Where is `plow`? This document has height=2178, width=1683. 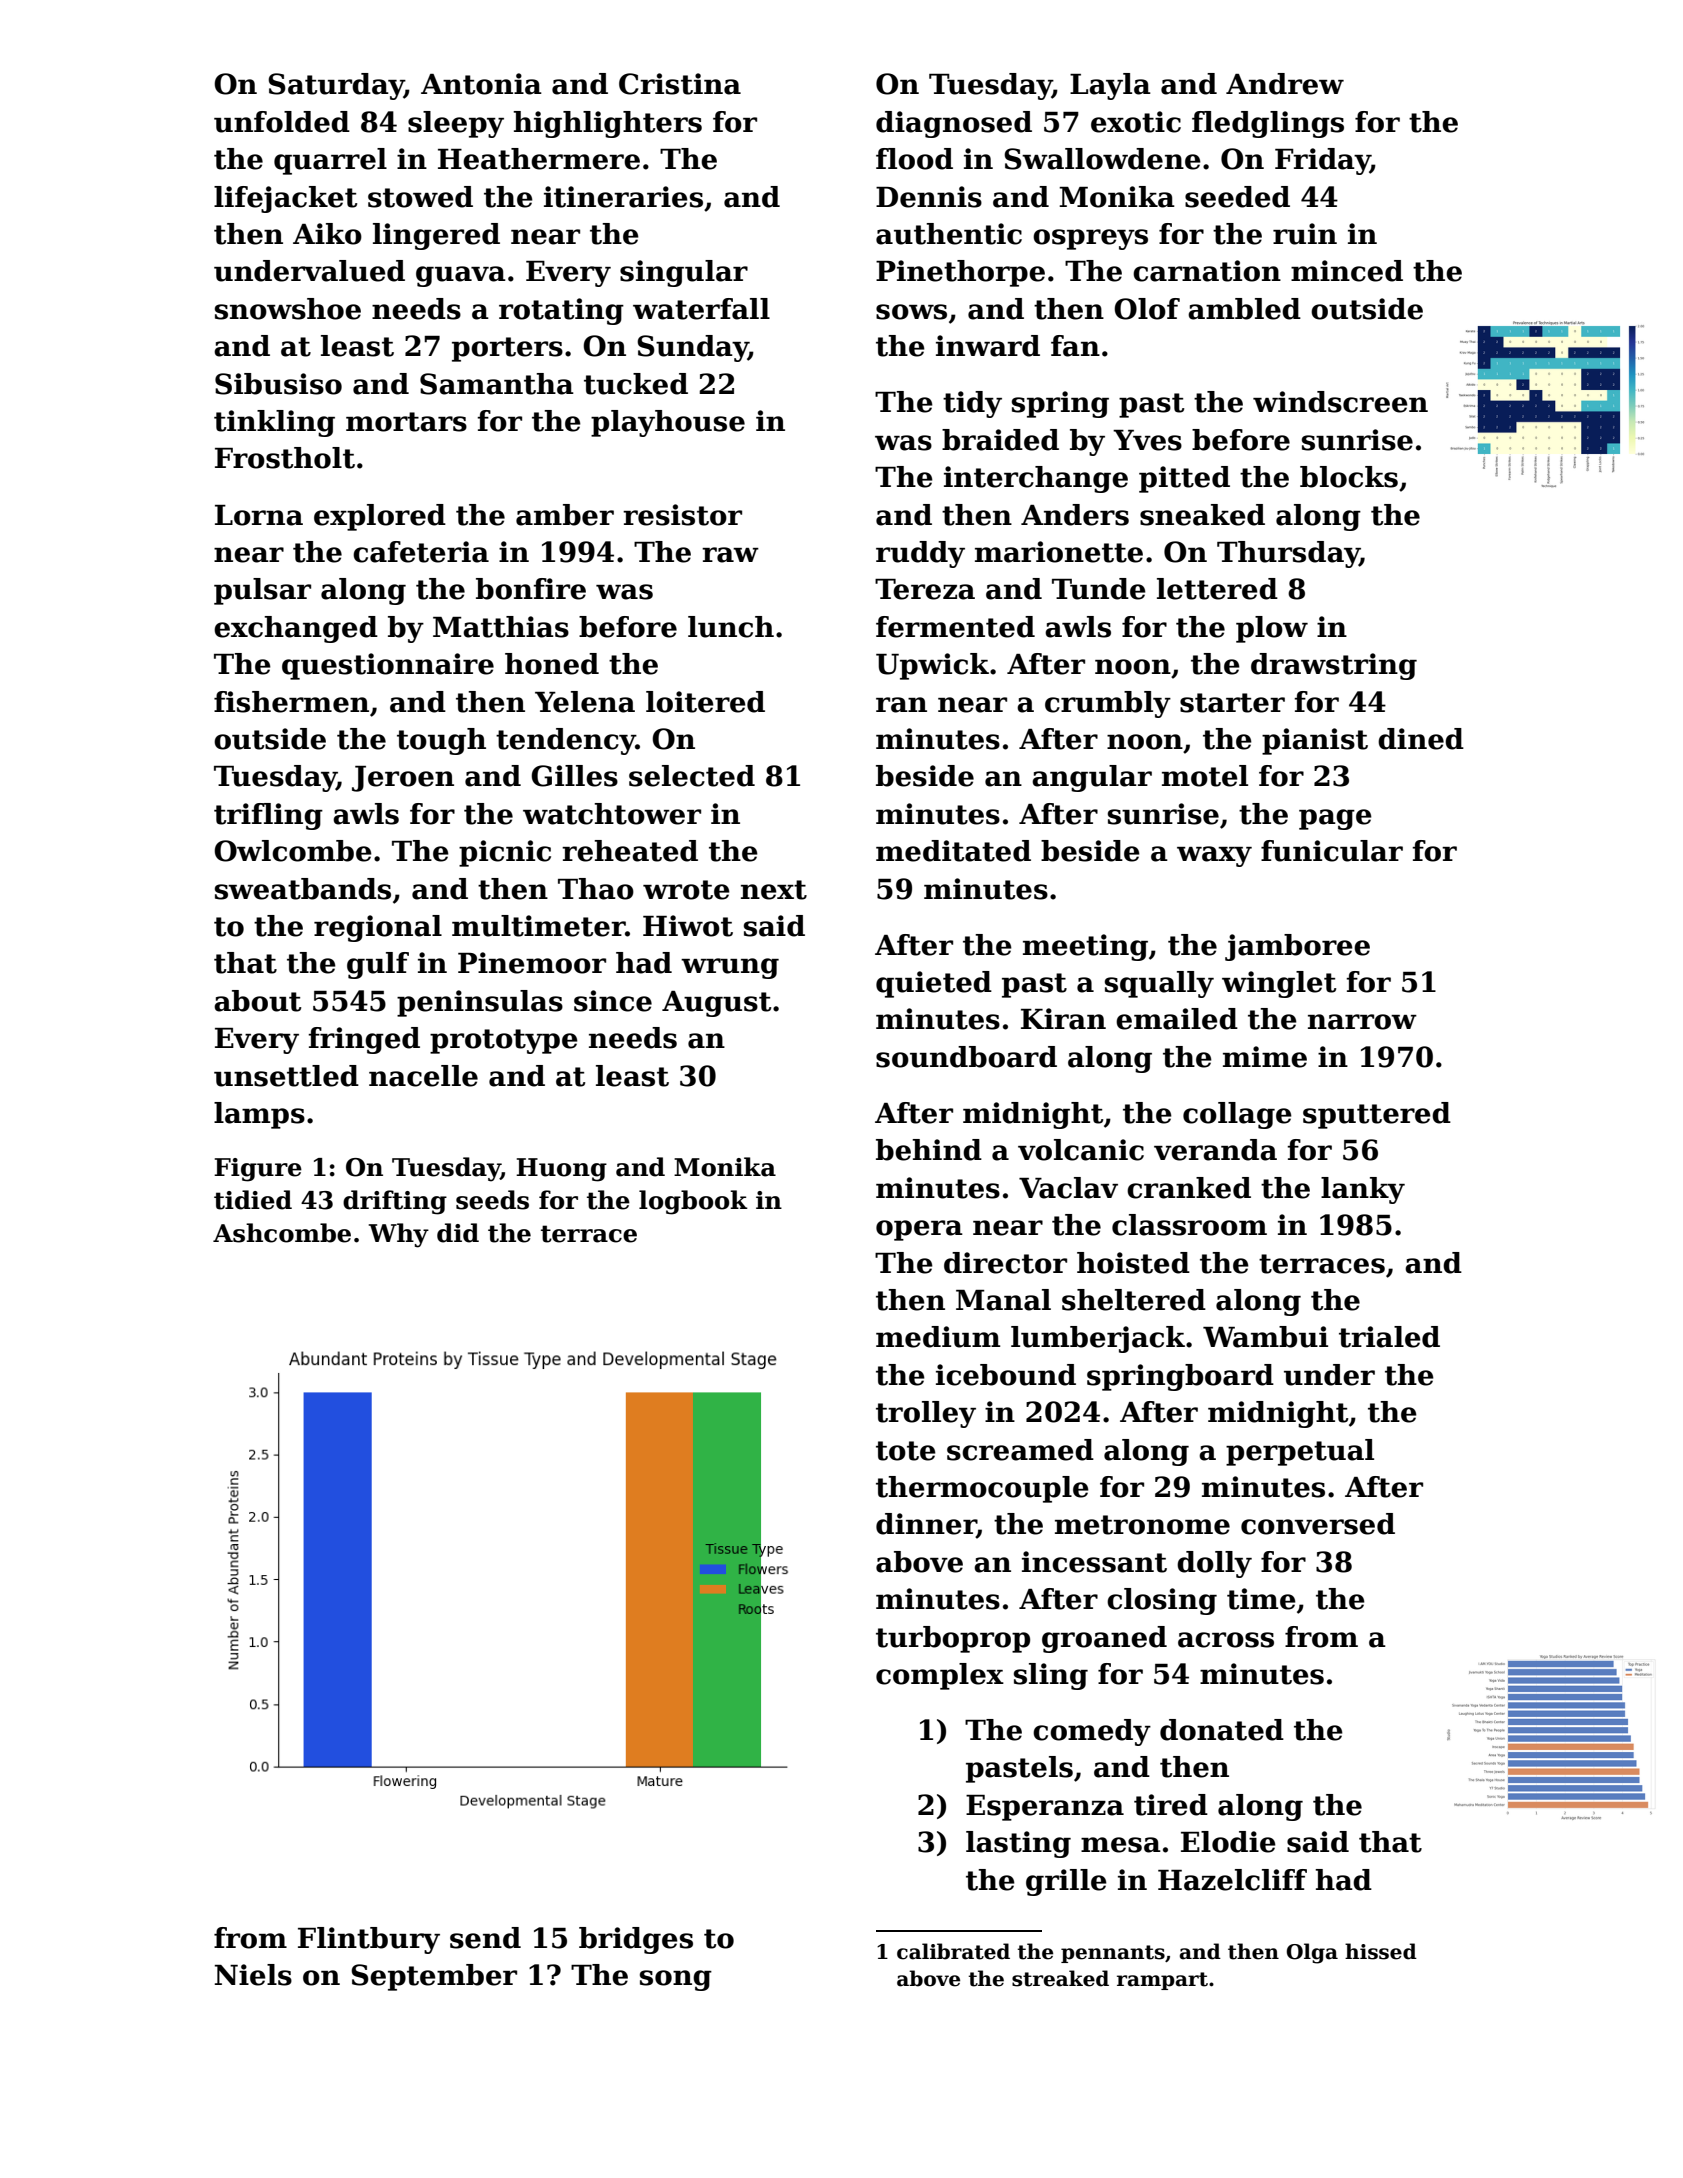 plow is located at coordinates (1272, 629).
